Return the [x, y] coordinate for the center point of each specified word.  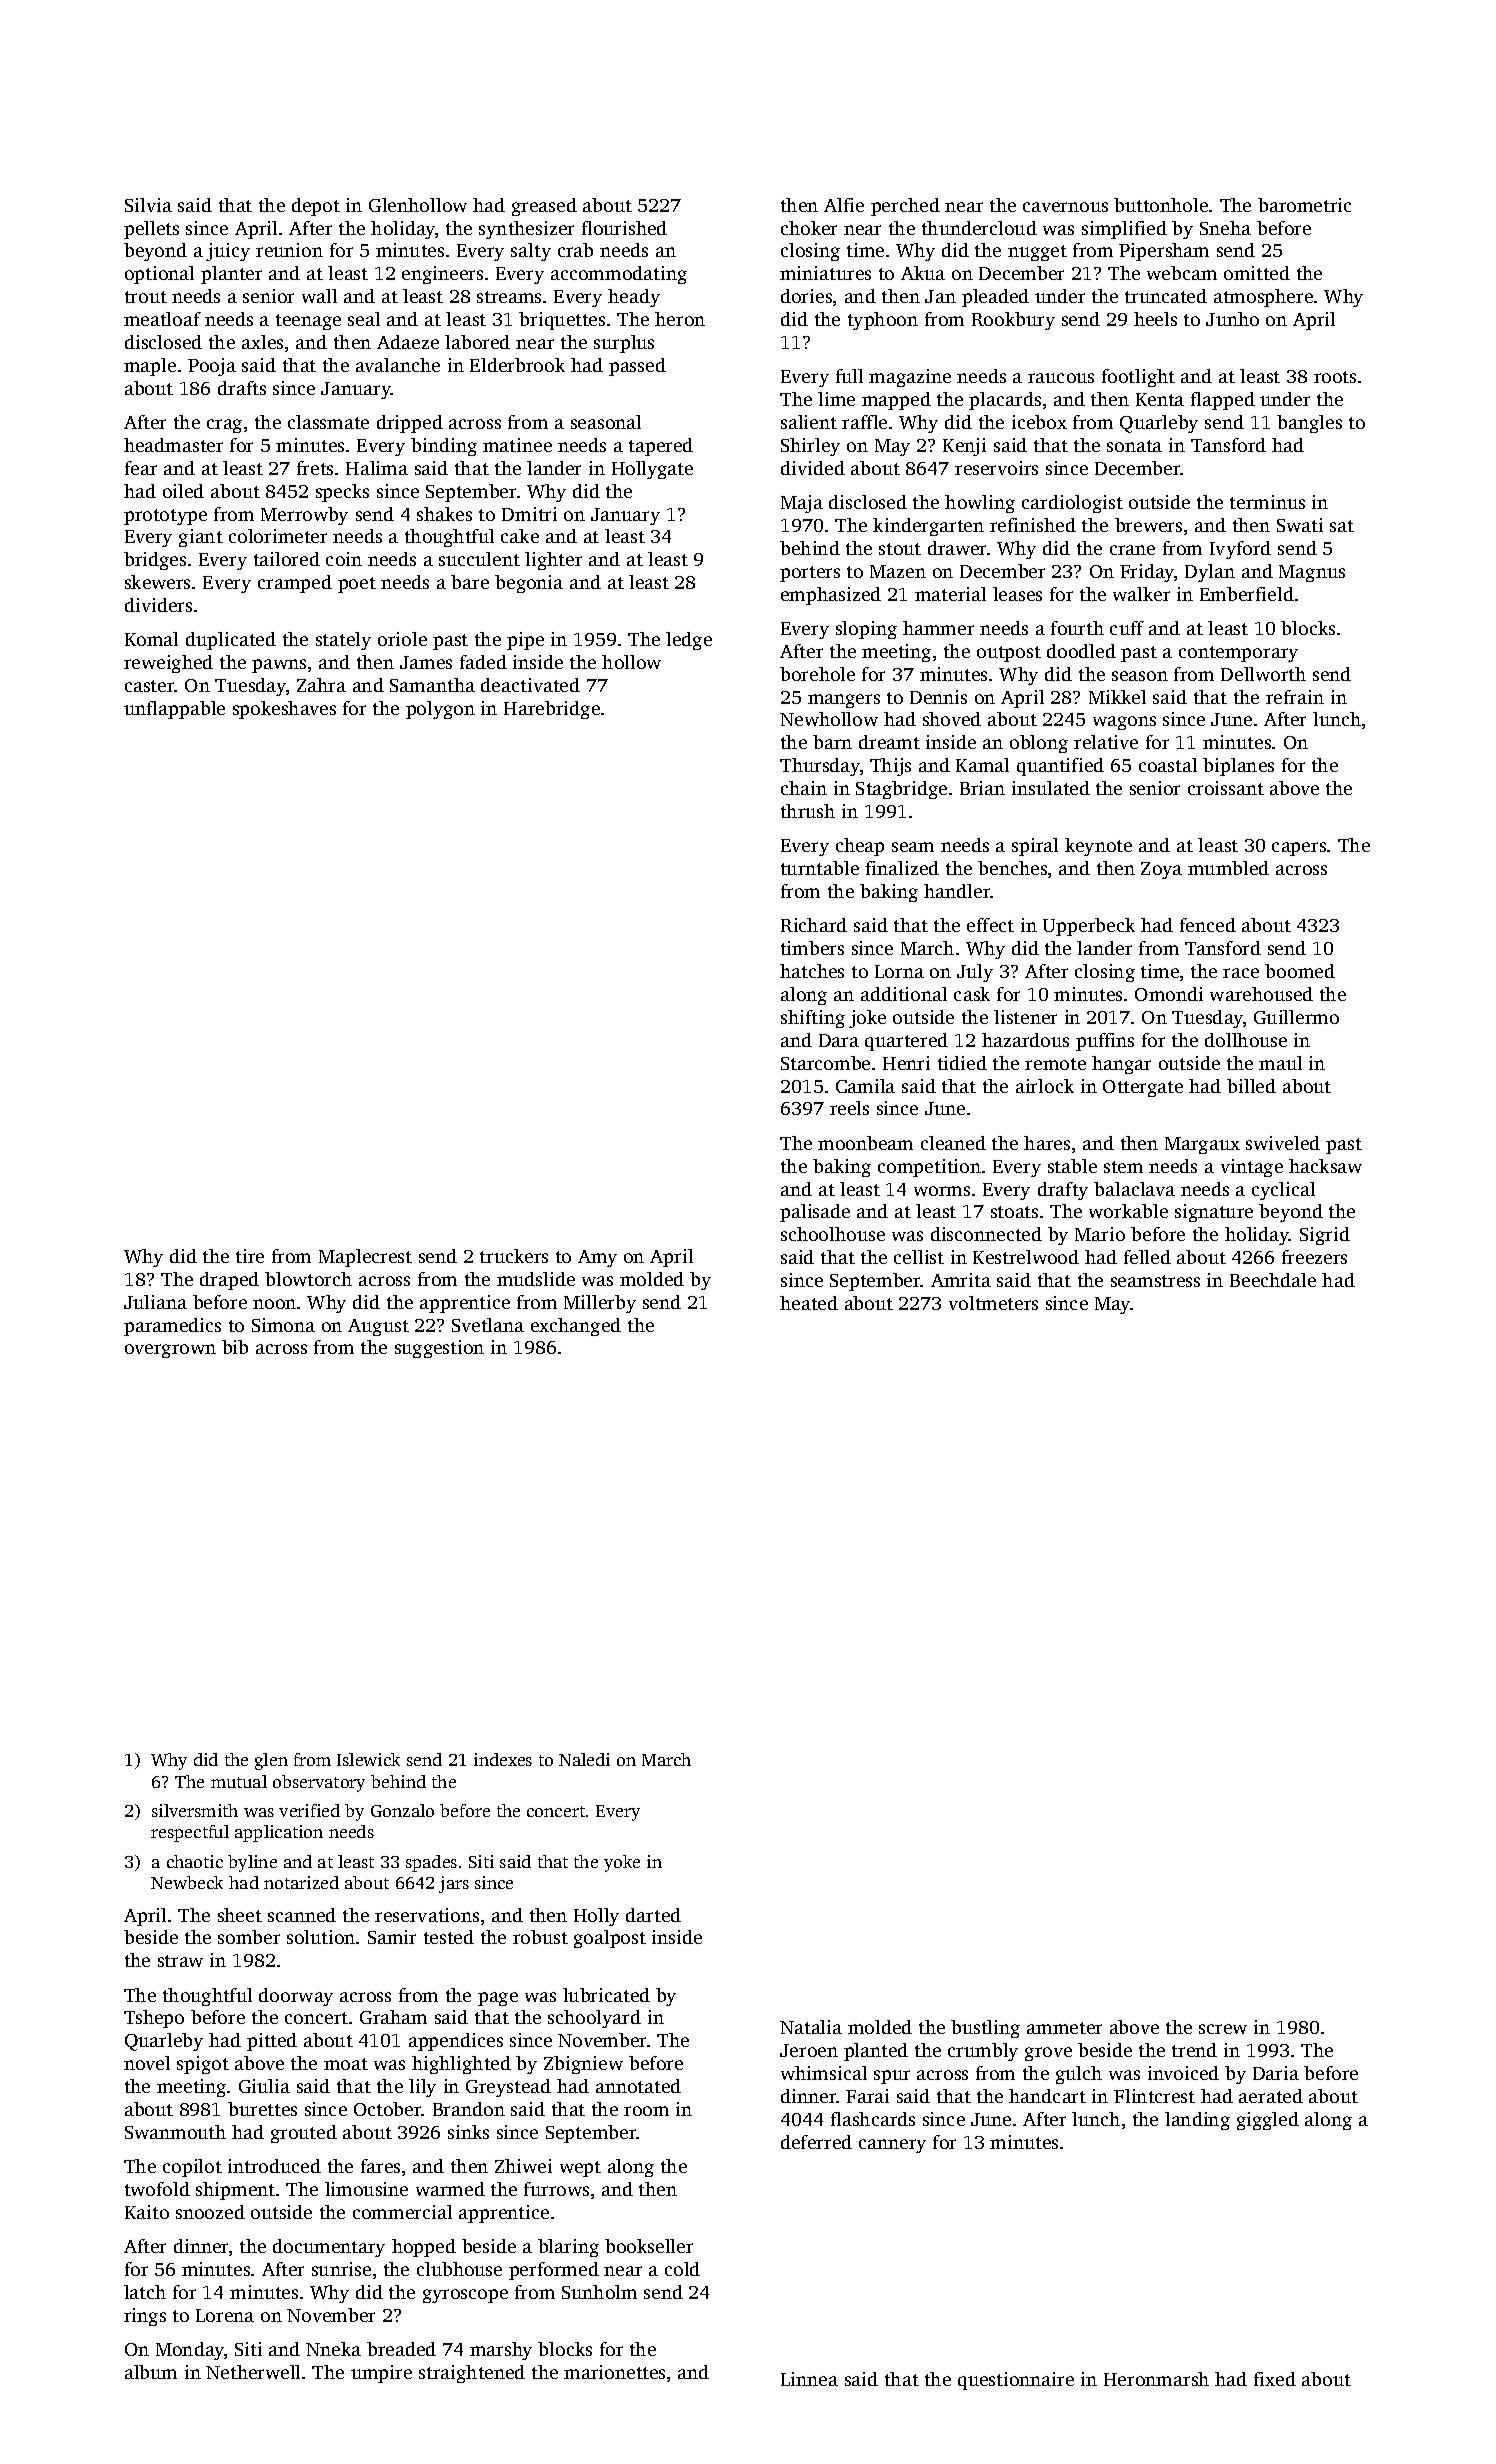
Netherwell [253, 2372]
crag [224, 426]
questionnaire [1016, 2381]
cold [682, 2269]
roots [1335, 377]
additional [904, 994]
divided [813, 468]
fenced [1208, 925]
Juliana [155, 1302]
